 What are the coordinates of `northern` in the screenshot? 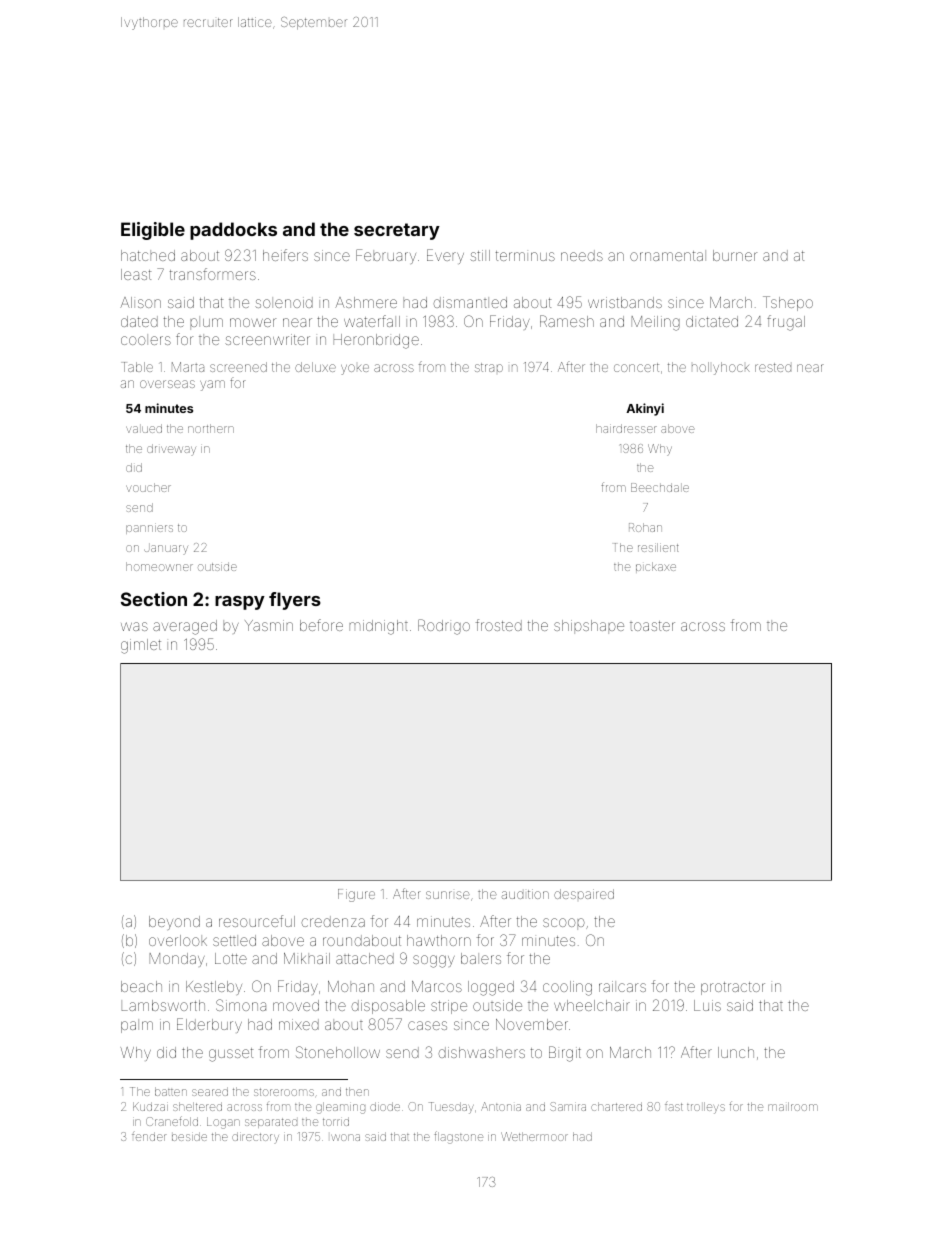 It's located at (211, 428).
